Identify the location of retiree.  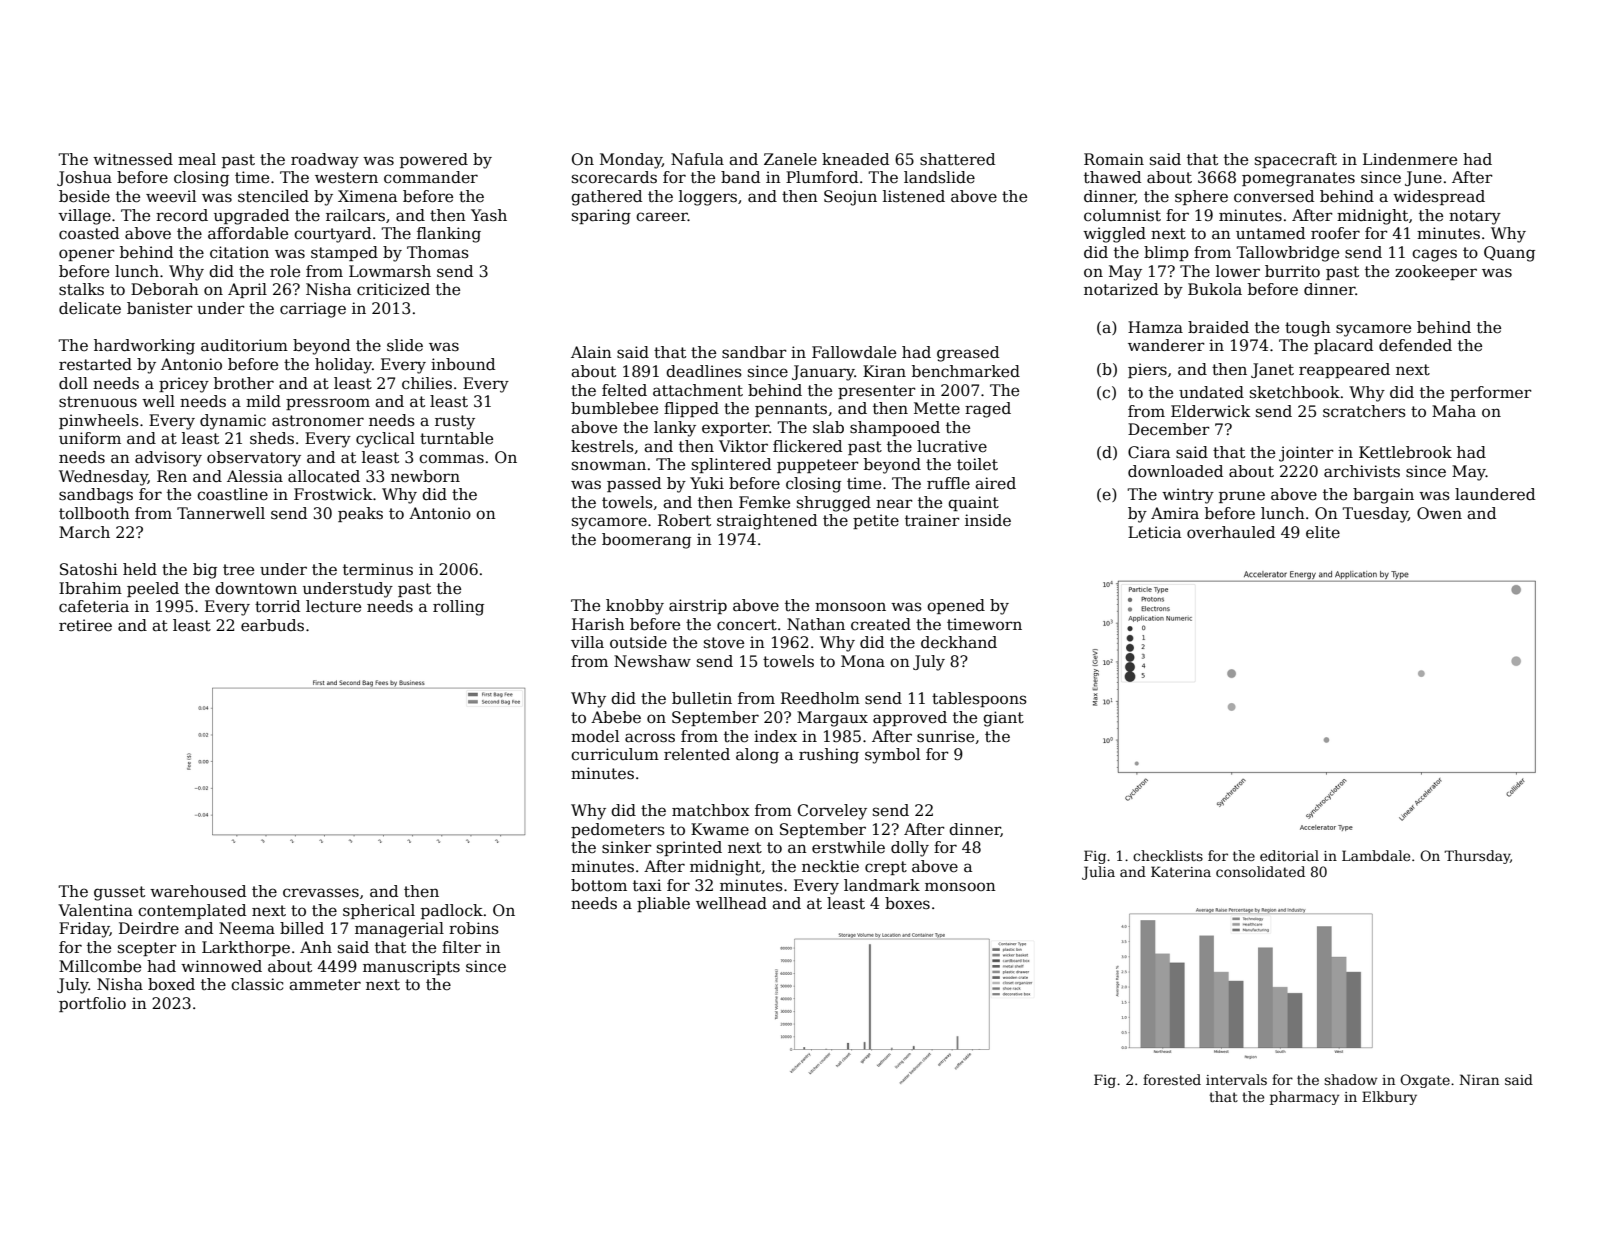
(85, 625).
